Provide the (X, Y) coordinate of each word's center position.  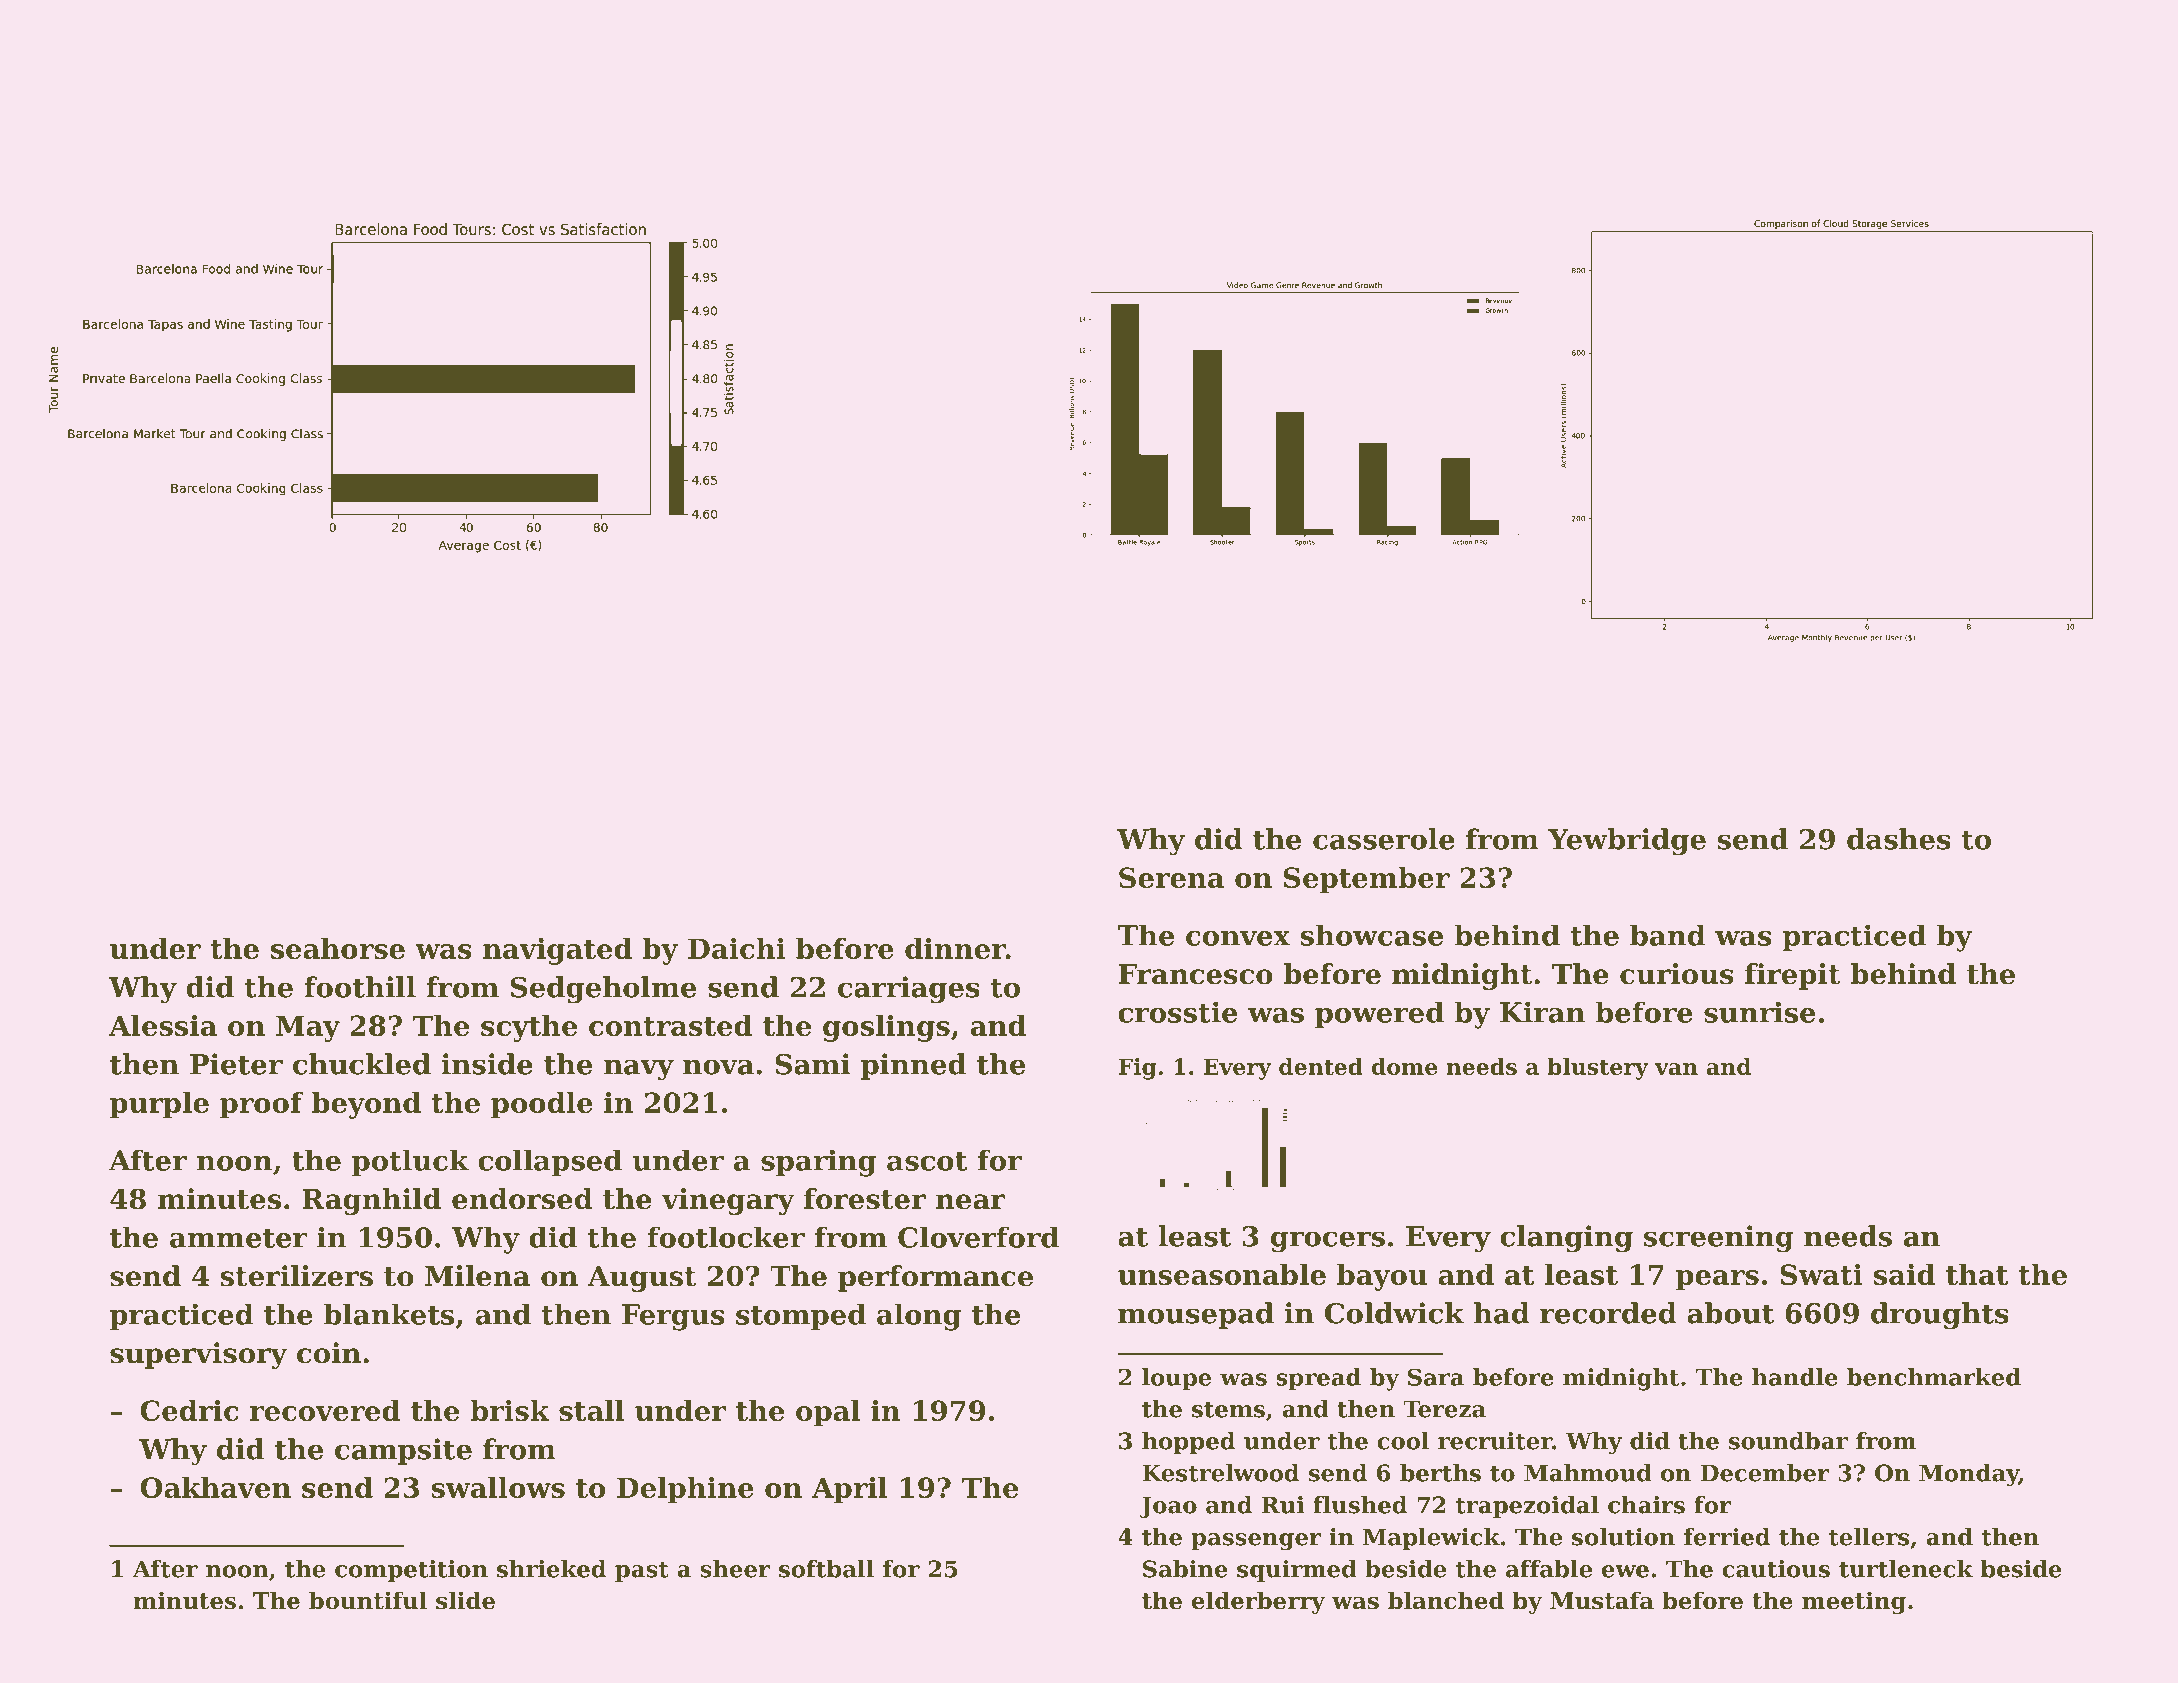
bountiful (368, 1600)
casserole (1384, 839)
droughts (1940, 1316)
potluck (410, 1163)
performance (935, 1278)
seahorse (338, 948)
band (1668, 935)
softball (826, 1569)
